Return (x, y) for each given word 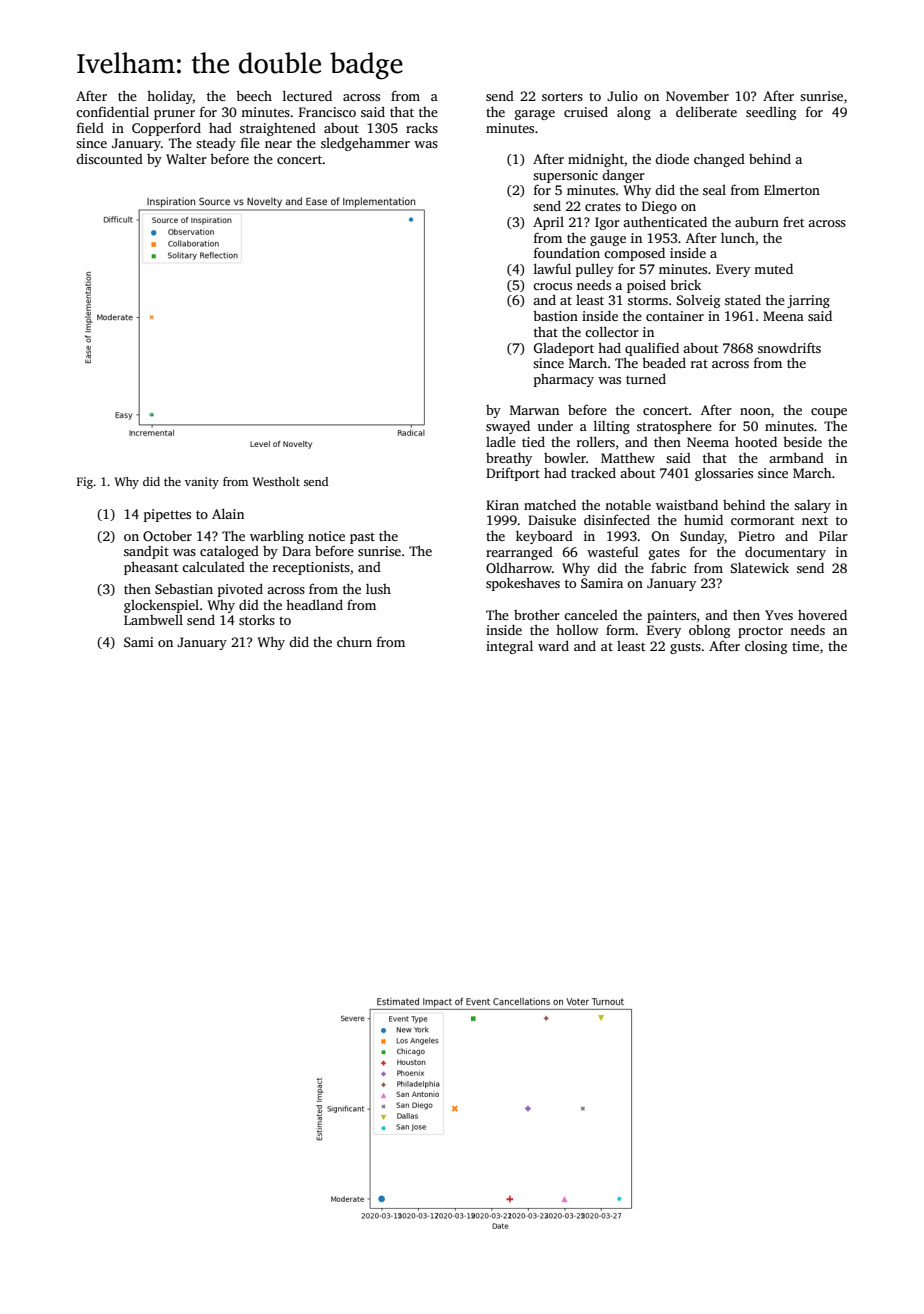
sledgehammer (365, 144)
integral (509, 647)
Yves (779, 615)
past (362, 538)
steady (216, 144)
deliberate (706, 111)
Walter (186, 158)
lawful (552, 268)
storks (257, 620)
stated (743, 299)
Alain (228, 513)
